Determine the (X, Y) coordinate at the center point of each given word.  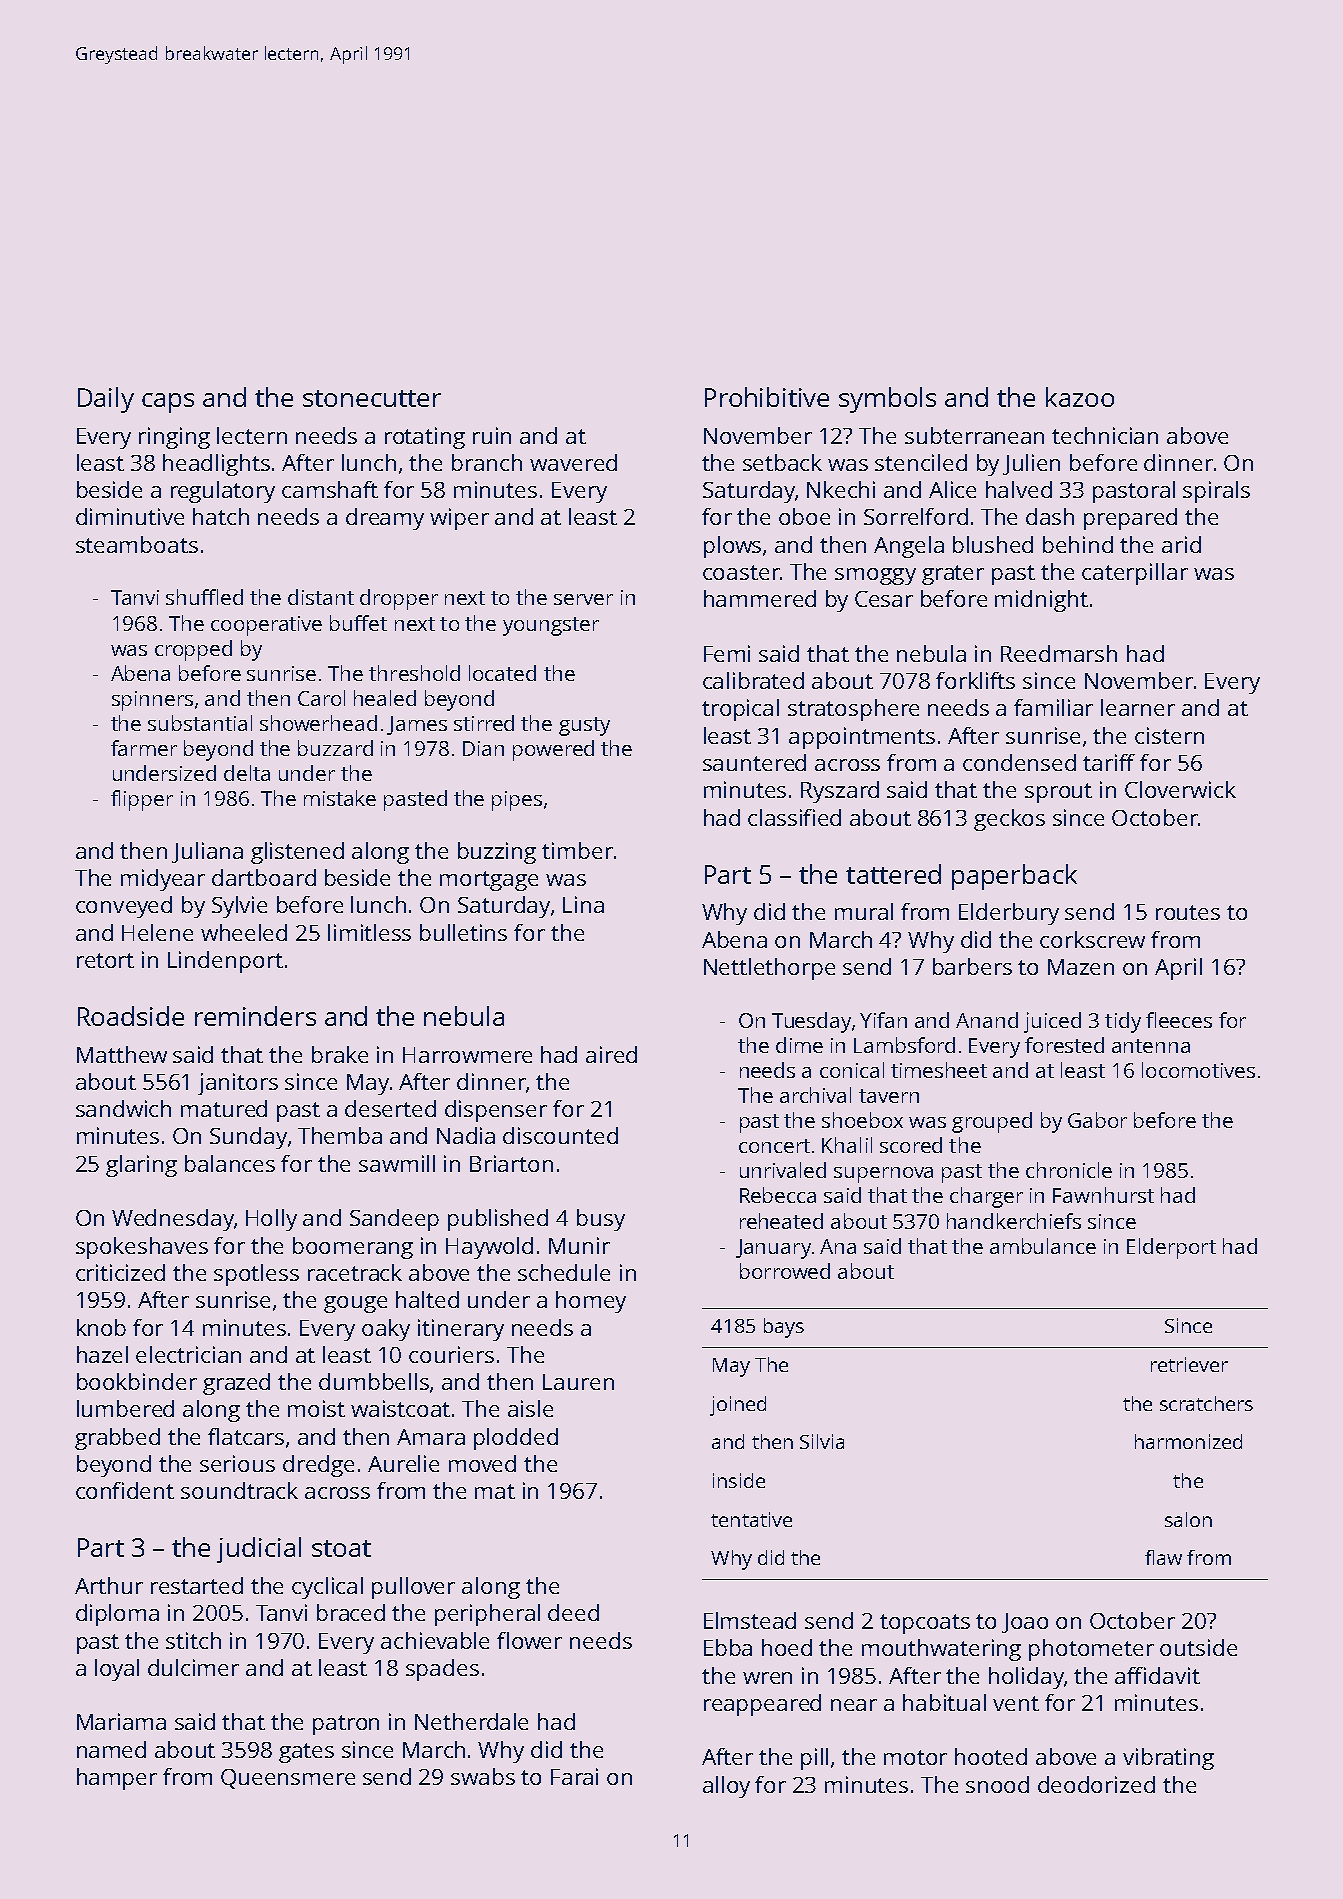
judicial (259, 1550)
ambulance (1043, 1246)
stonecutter (372, 398)
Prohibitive (767, 397)
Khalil (847, 1145)
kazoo (1080, 397)
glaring (141, 1166)
